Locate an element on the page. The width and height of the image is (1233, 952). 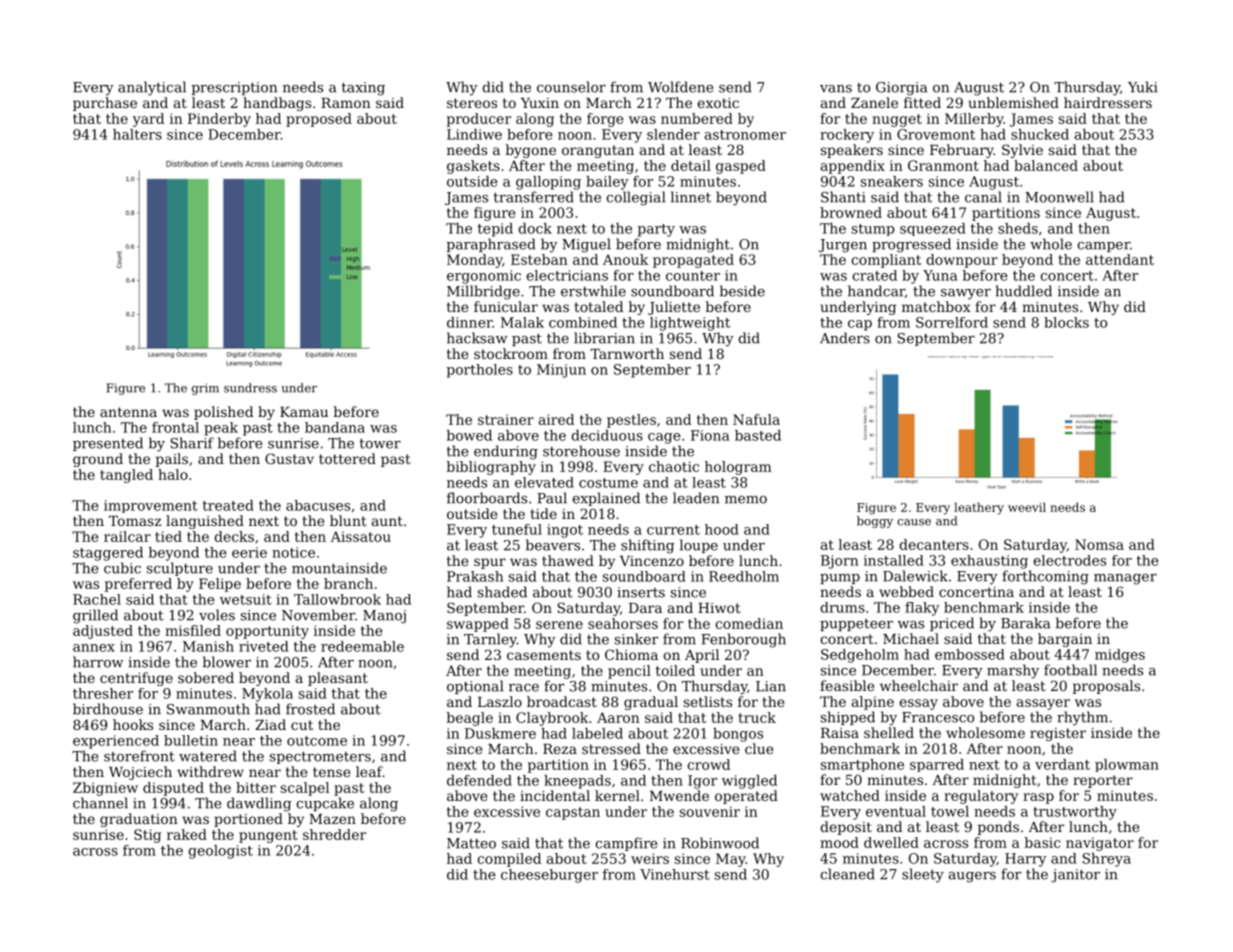
grilled is located at coordinates (95, 616).
